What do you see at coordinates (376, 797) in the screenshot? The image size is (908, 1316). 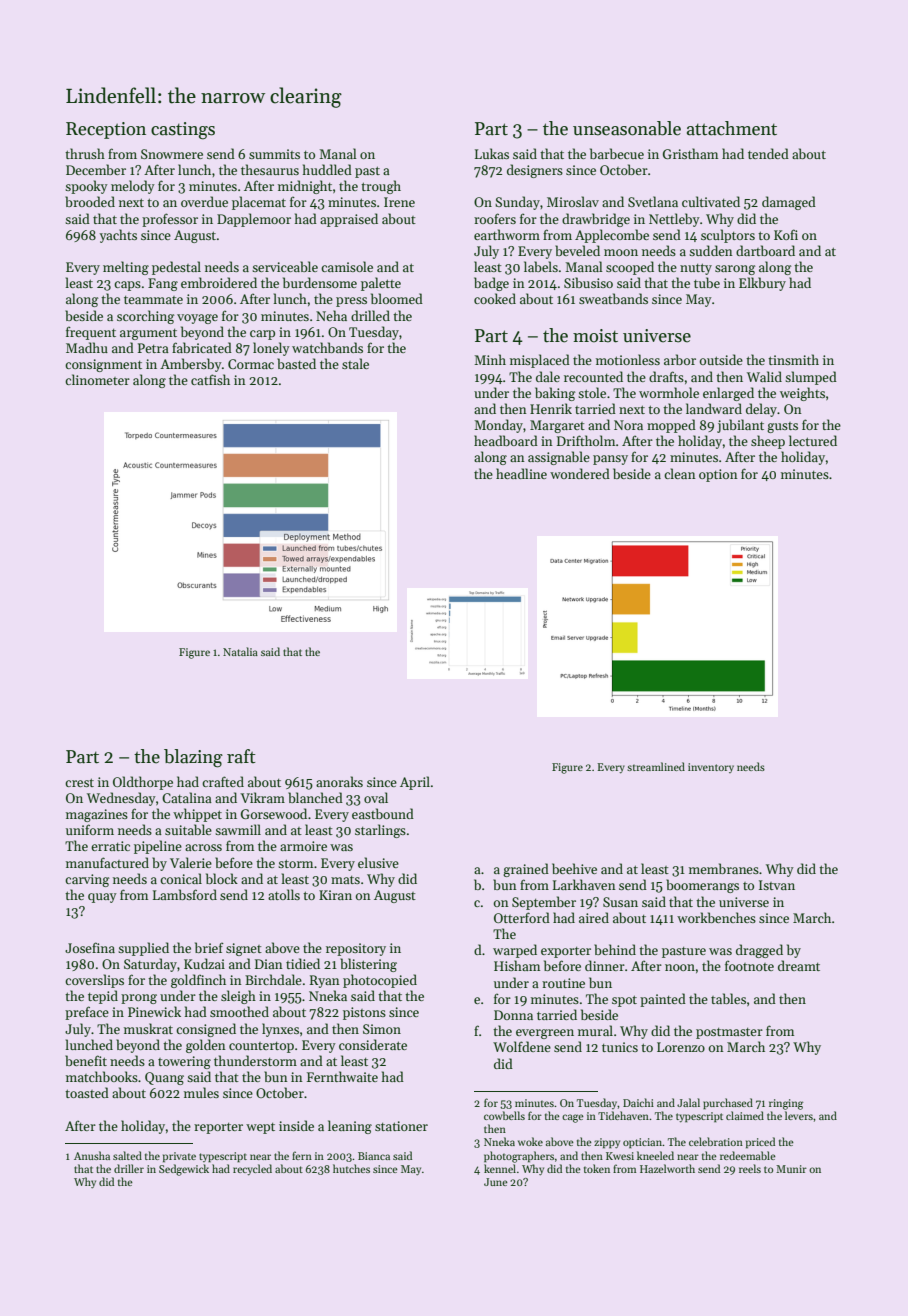 I see `oval` at bounding box center [376, 797].
